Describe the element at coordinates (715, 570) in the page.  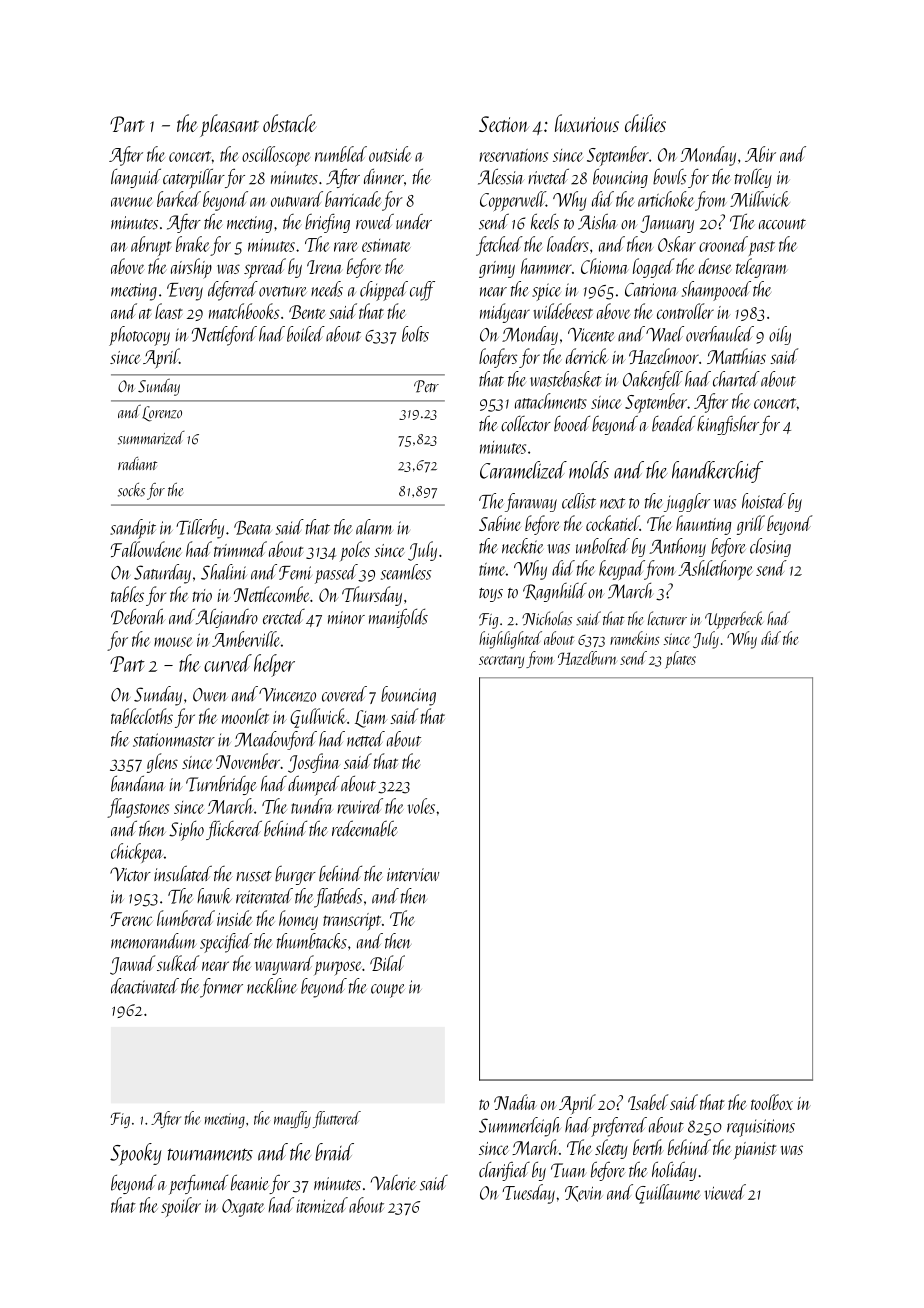
I see `Ashlethorpe` at that location.
